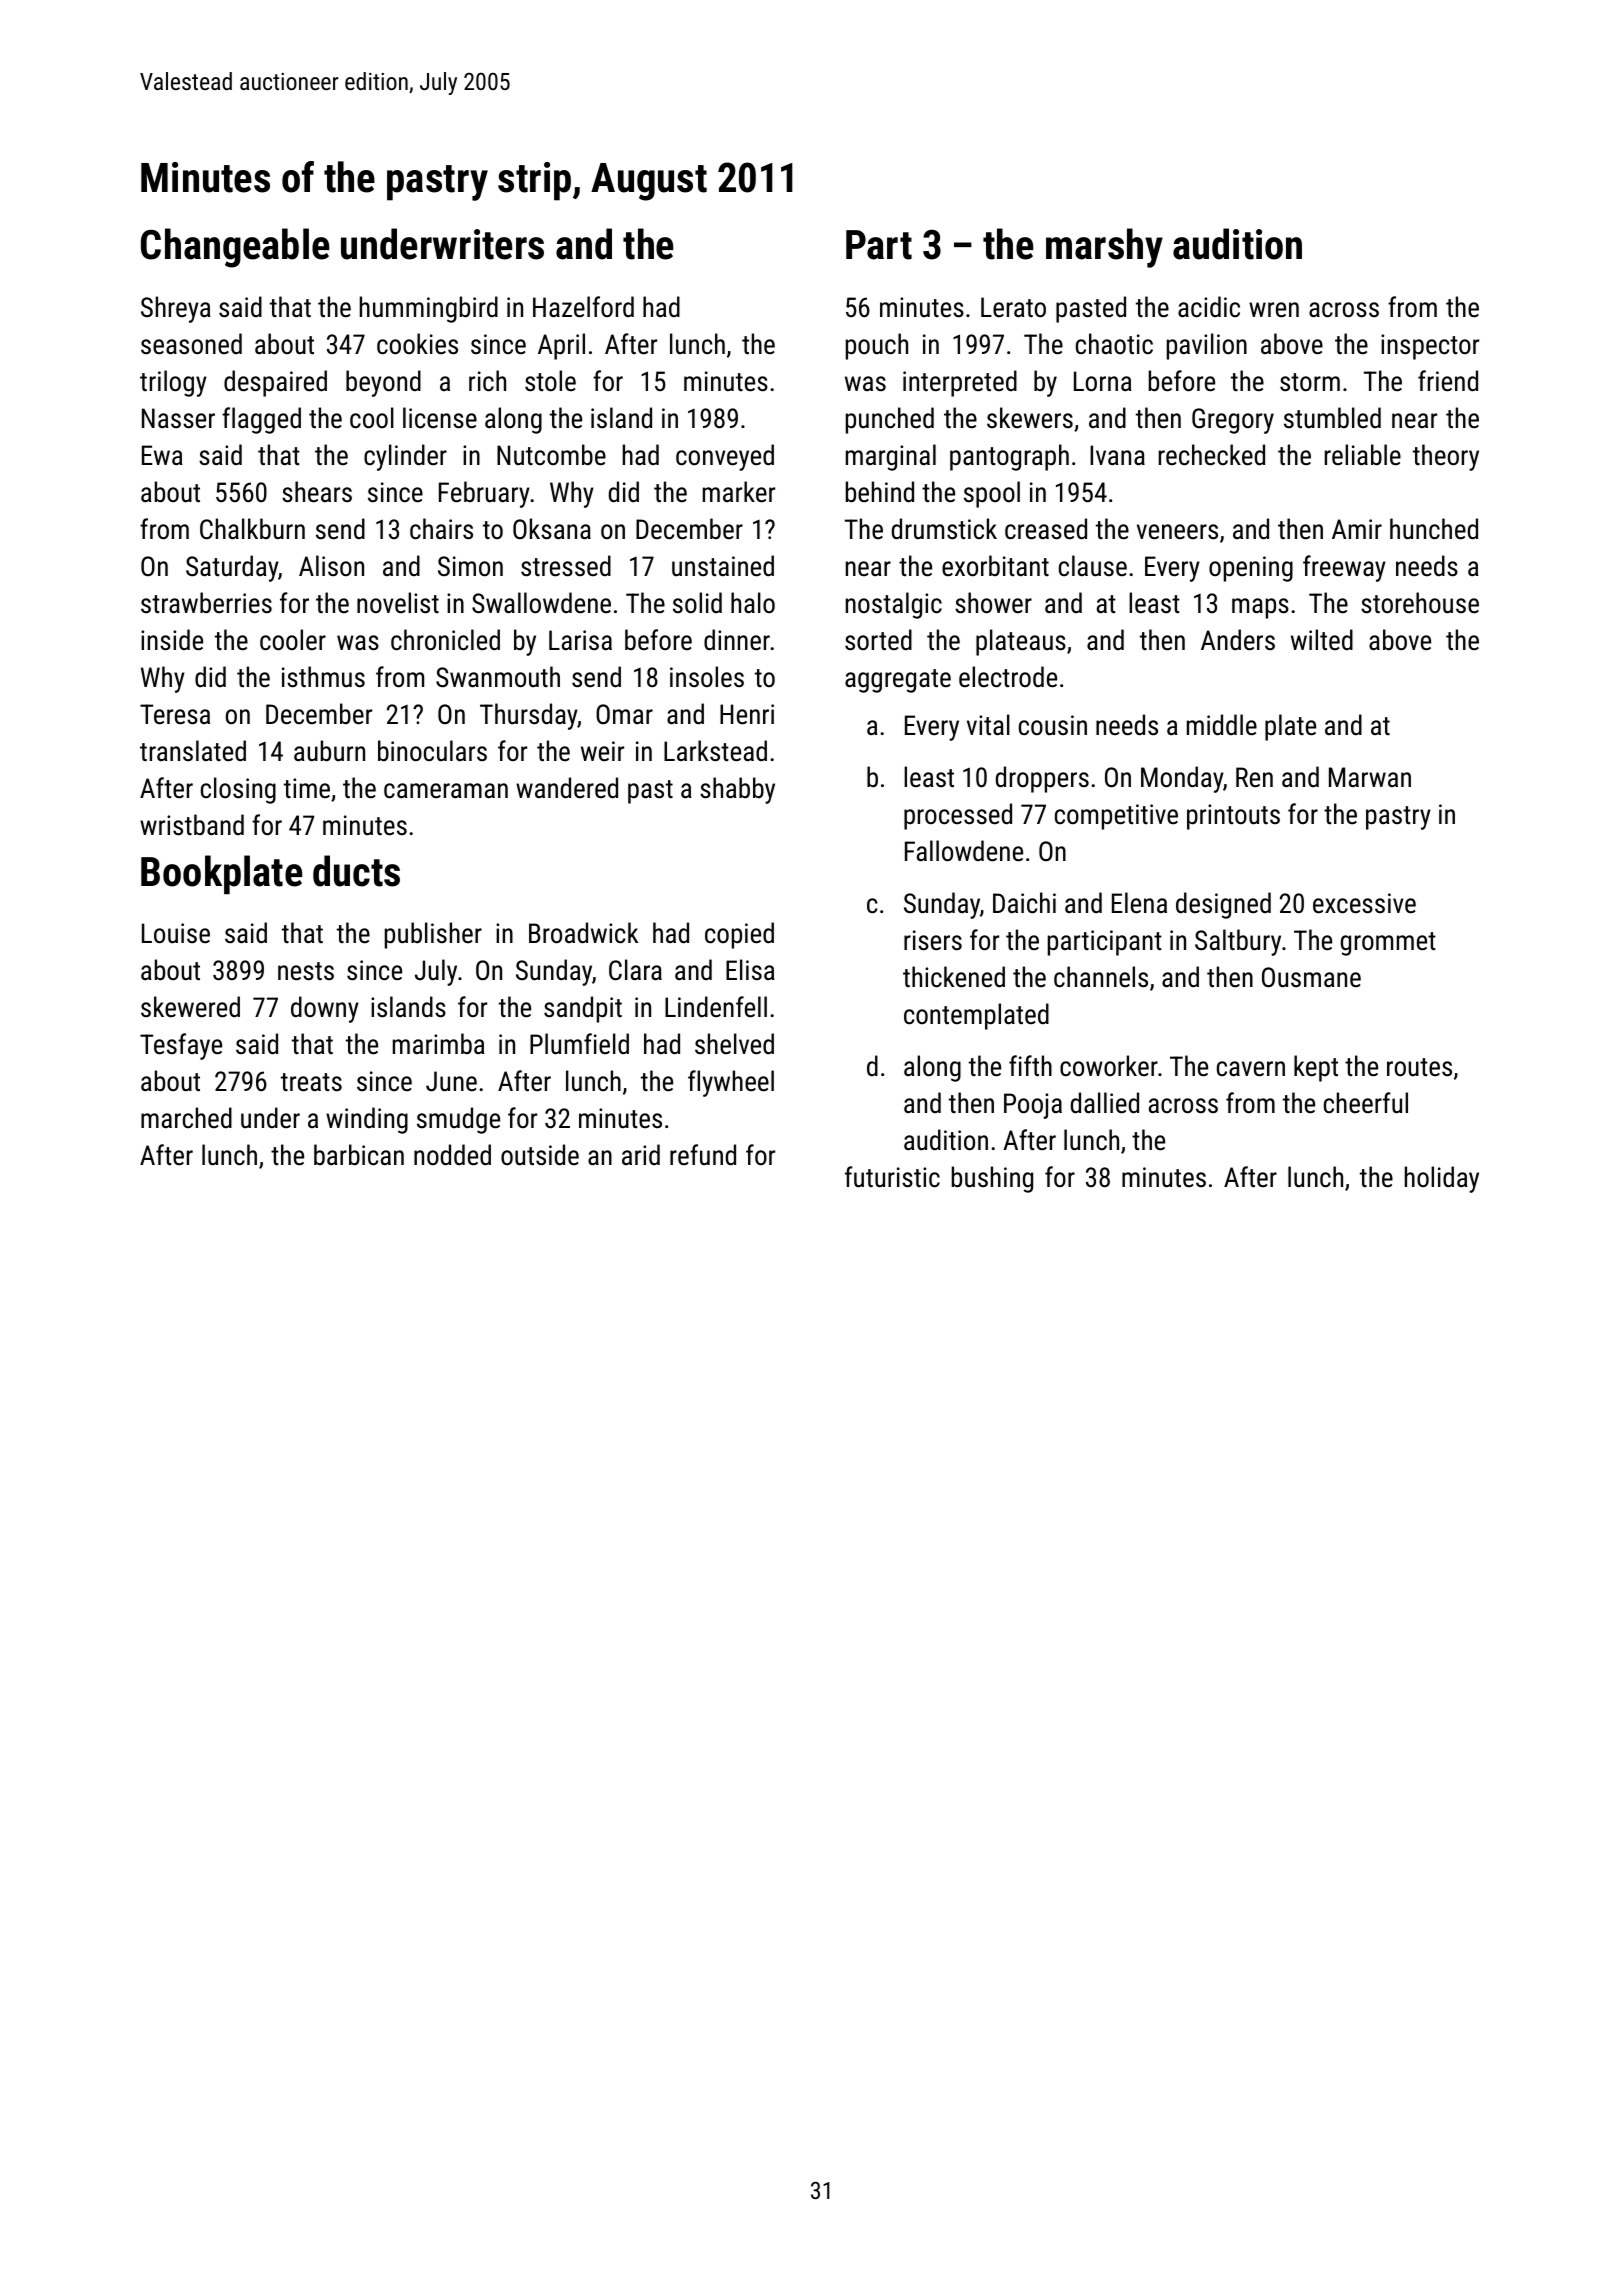 The width and height of the document is (1620, 2292). I want to click on pouch, so click(877, 346).
